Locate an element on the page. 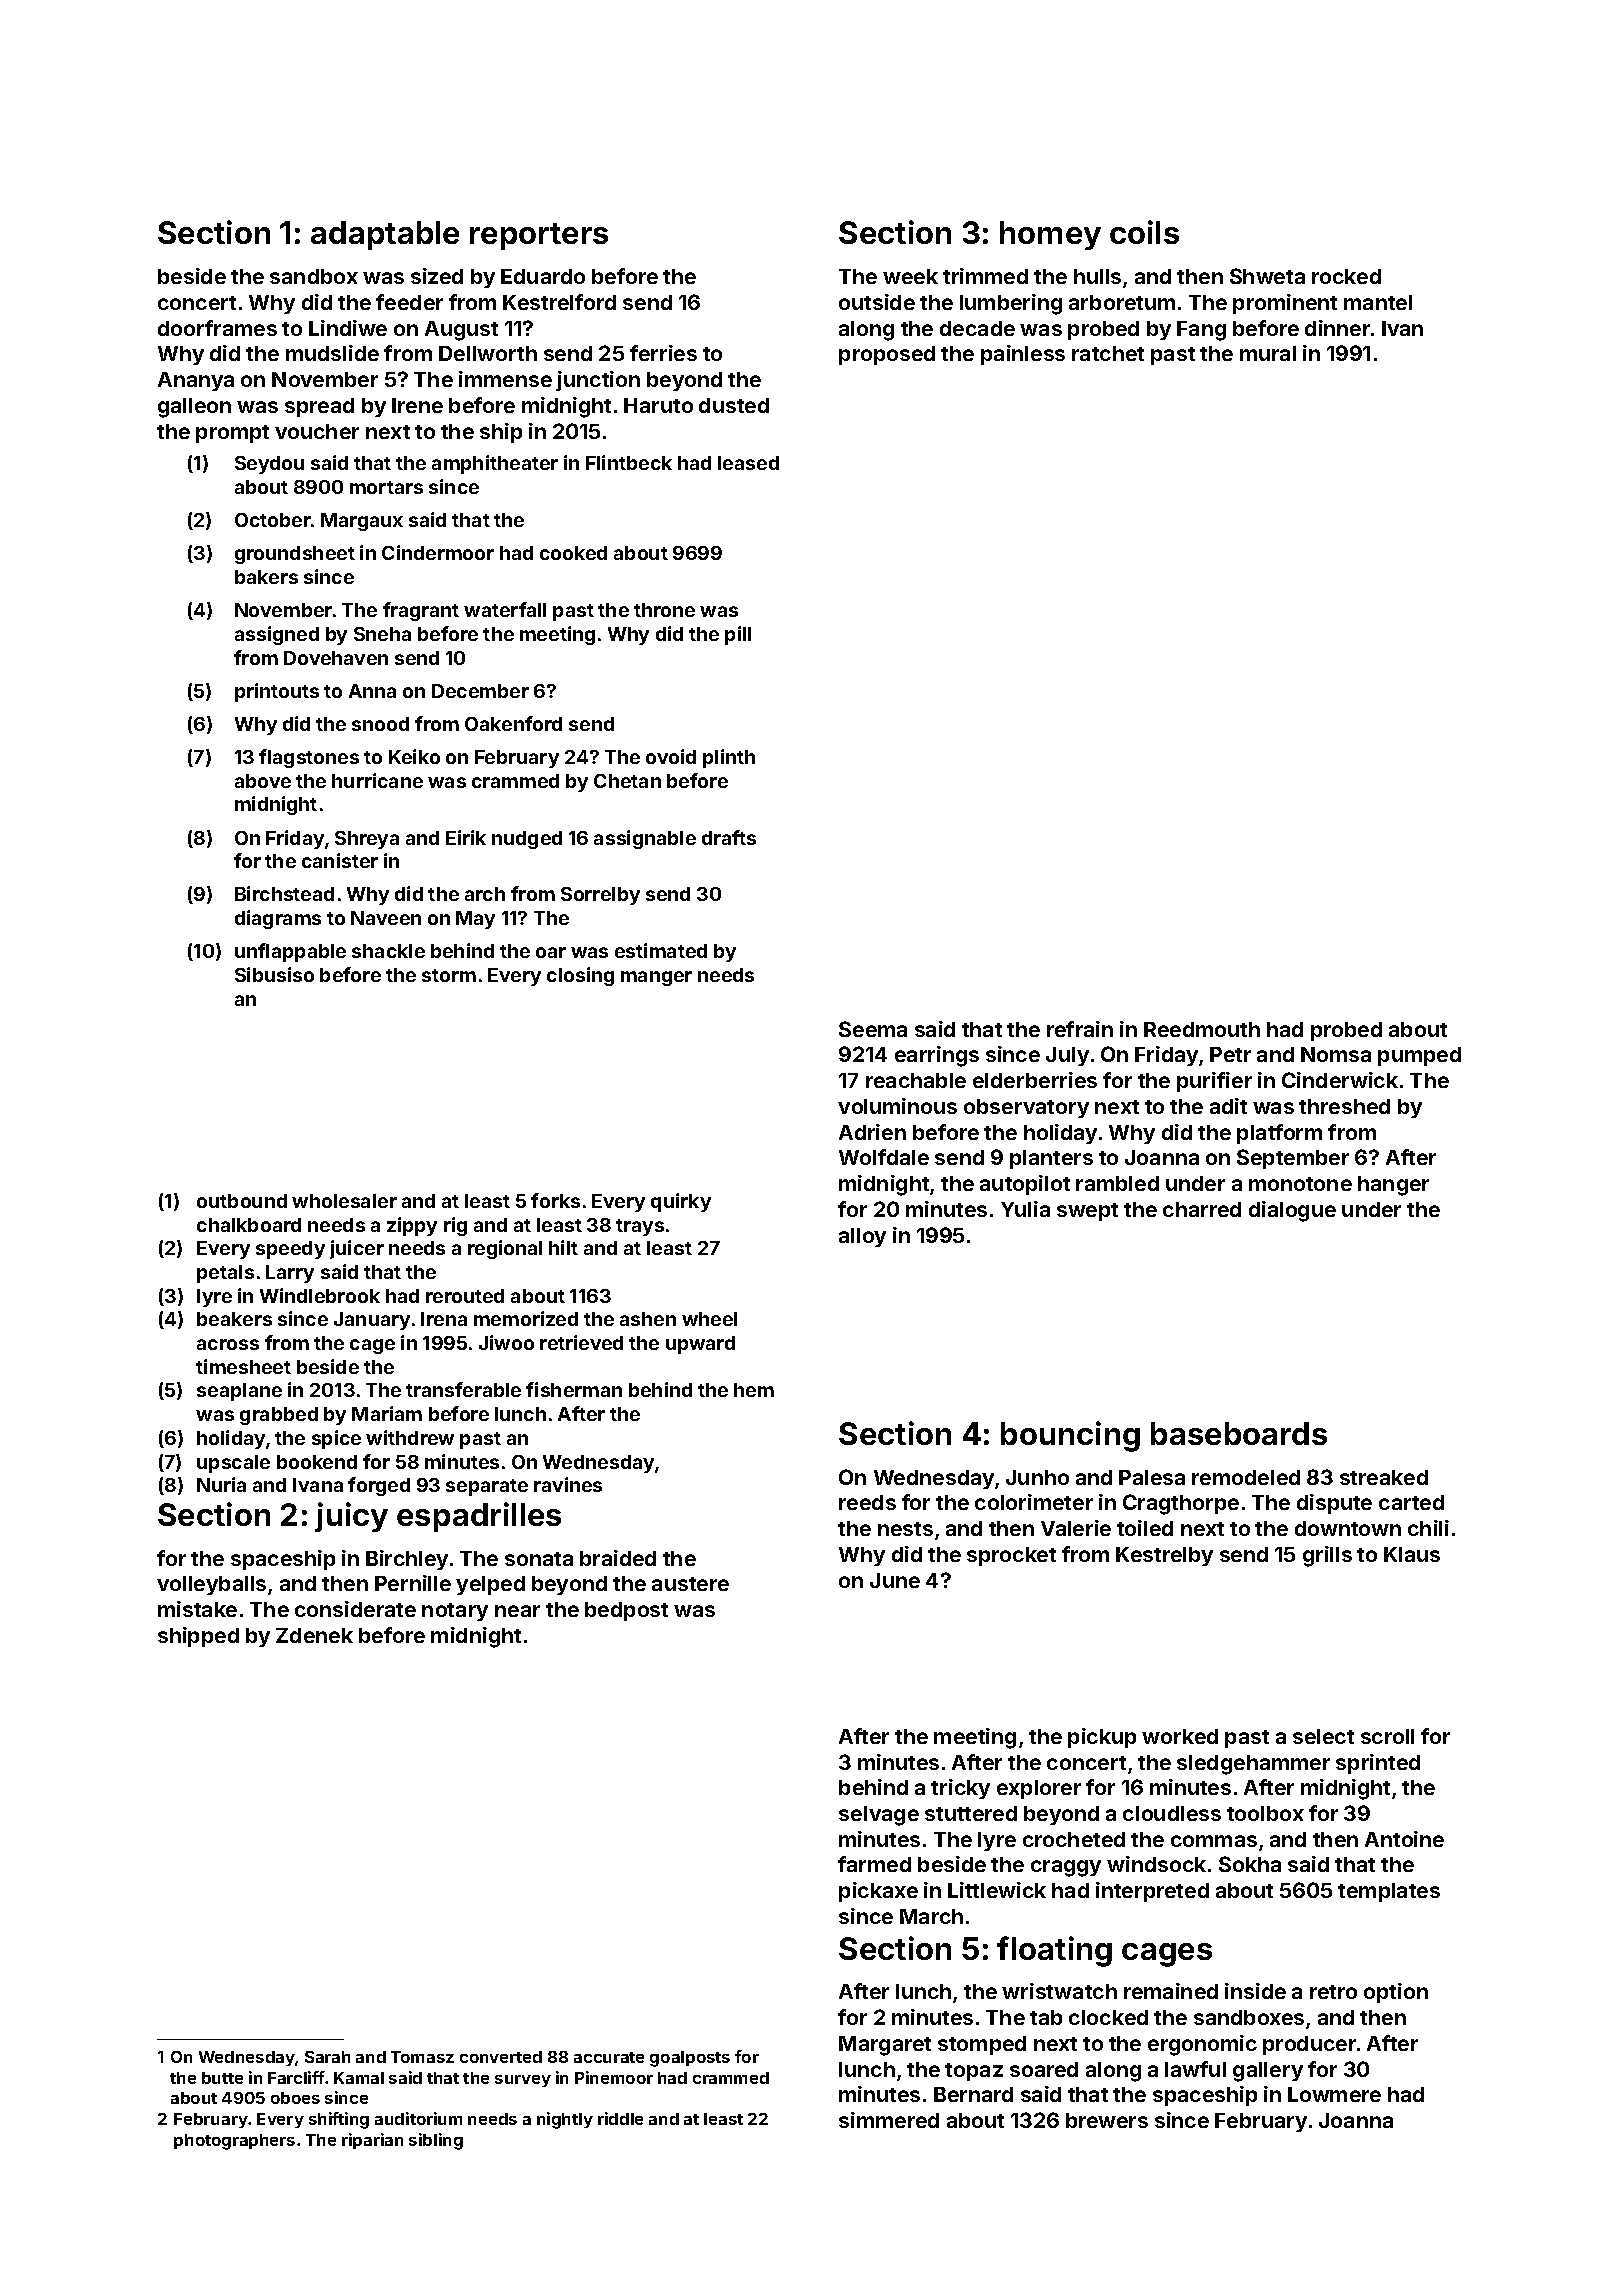  mural is located at coordinates (1268, 353).
